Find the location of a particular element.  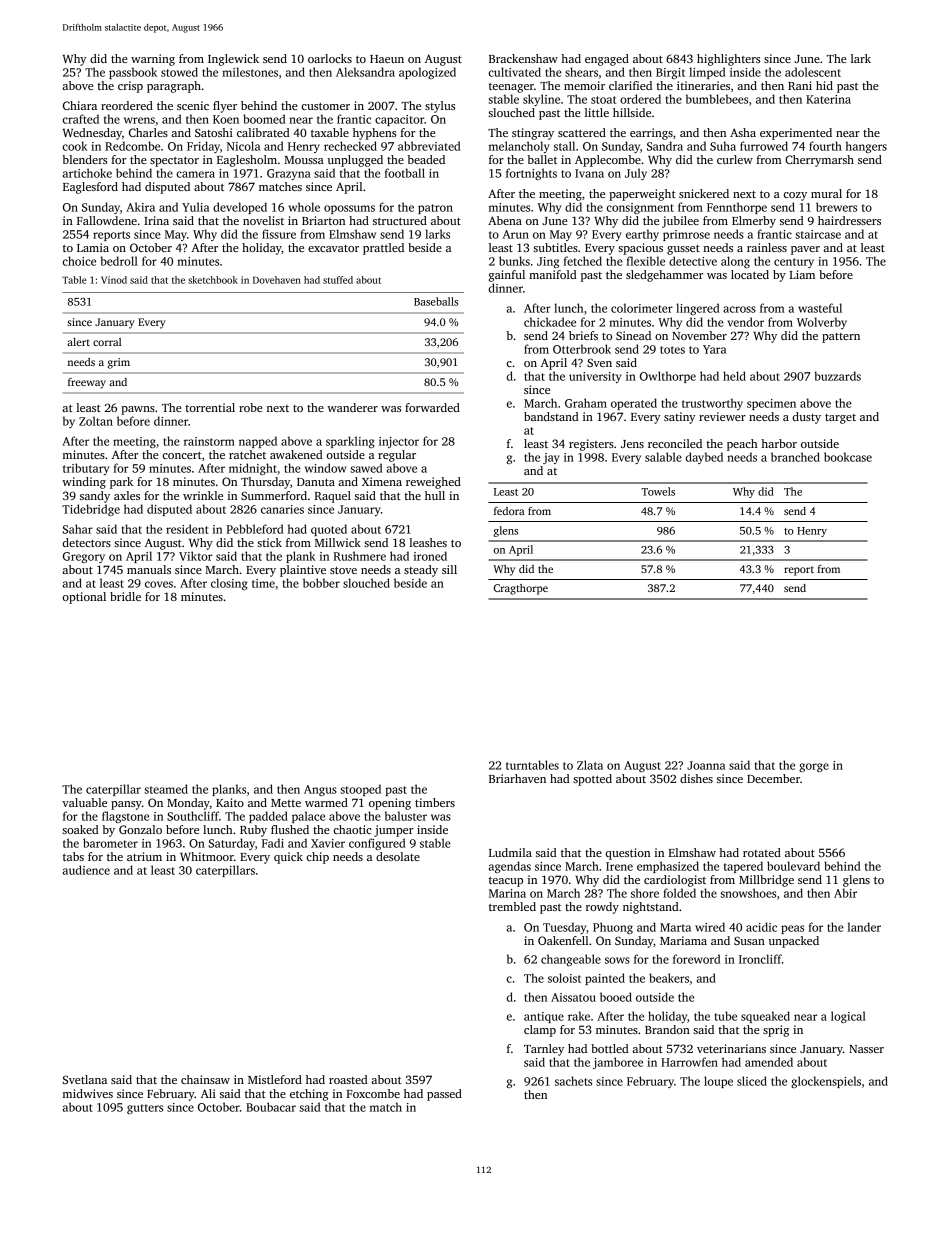

clamp is located at coordinates (540, 1031).
